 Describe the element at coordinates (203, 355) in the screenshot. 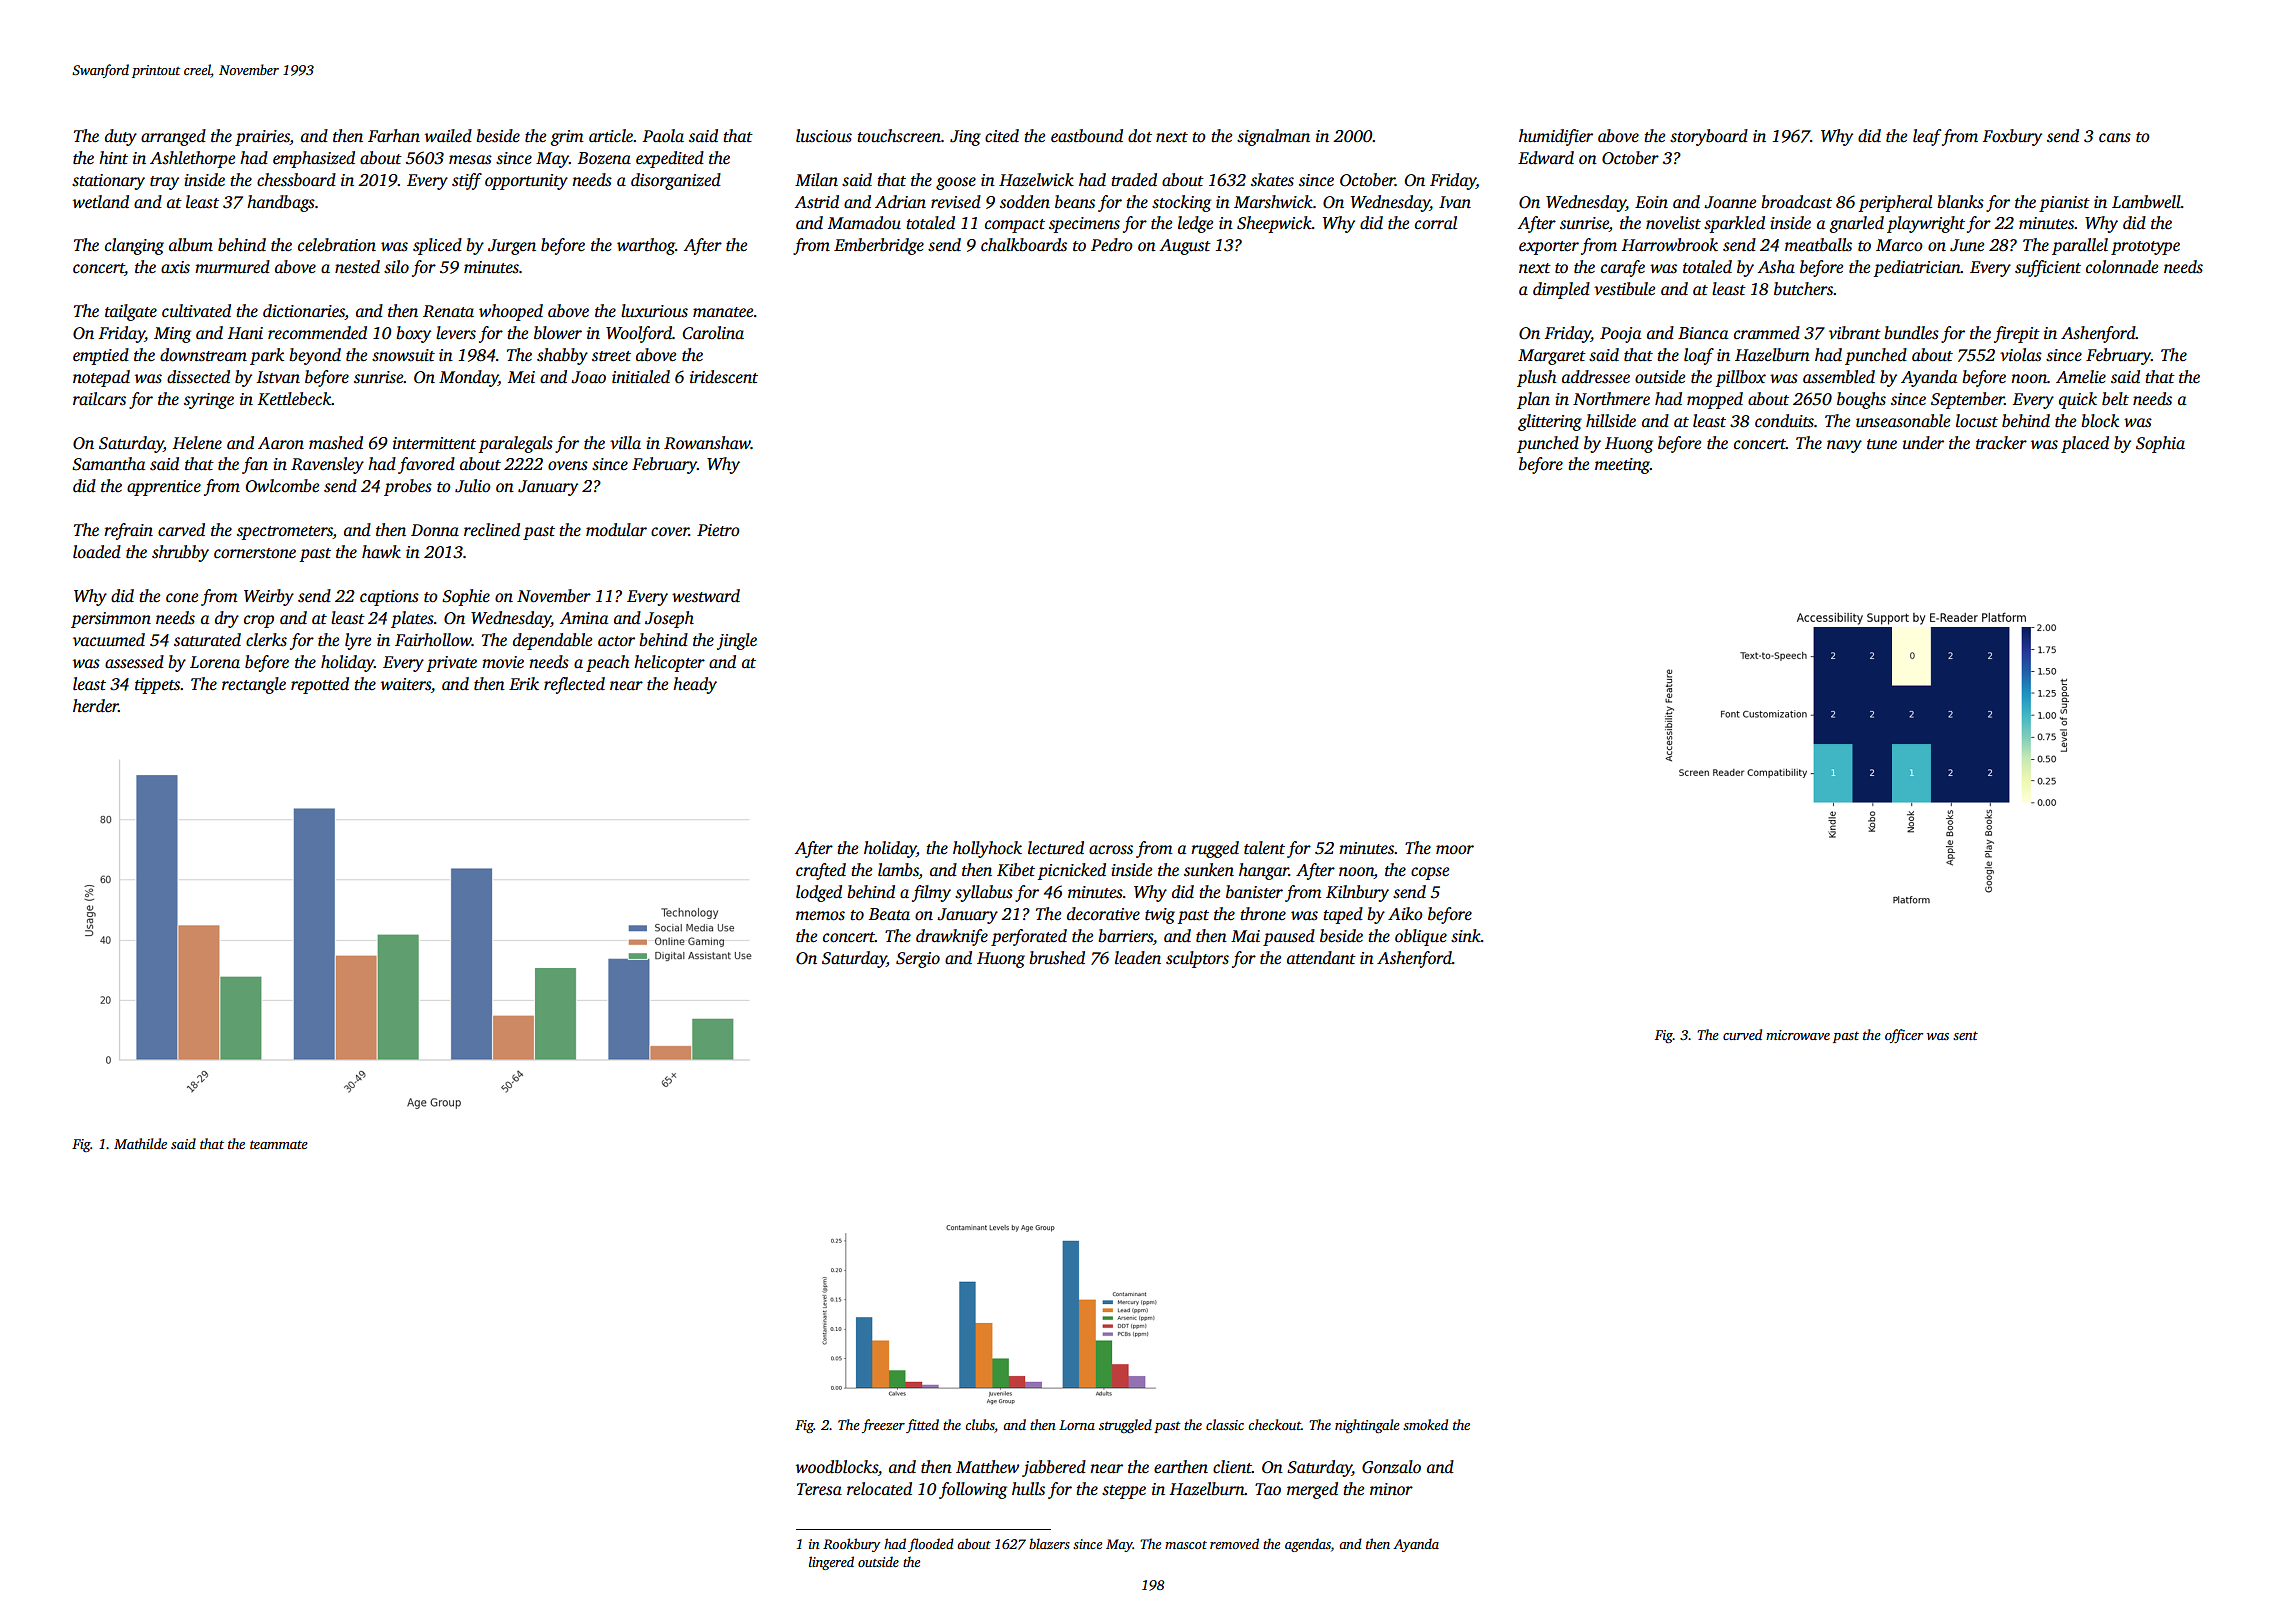

I see `downstream` at that location.
